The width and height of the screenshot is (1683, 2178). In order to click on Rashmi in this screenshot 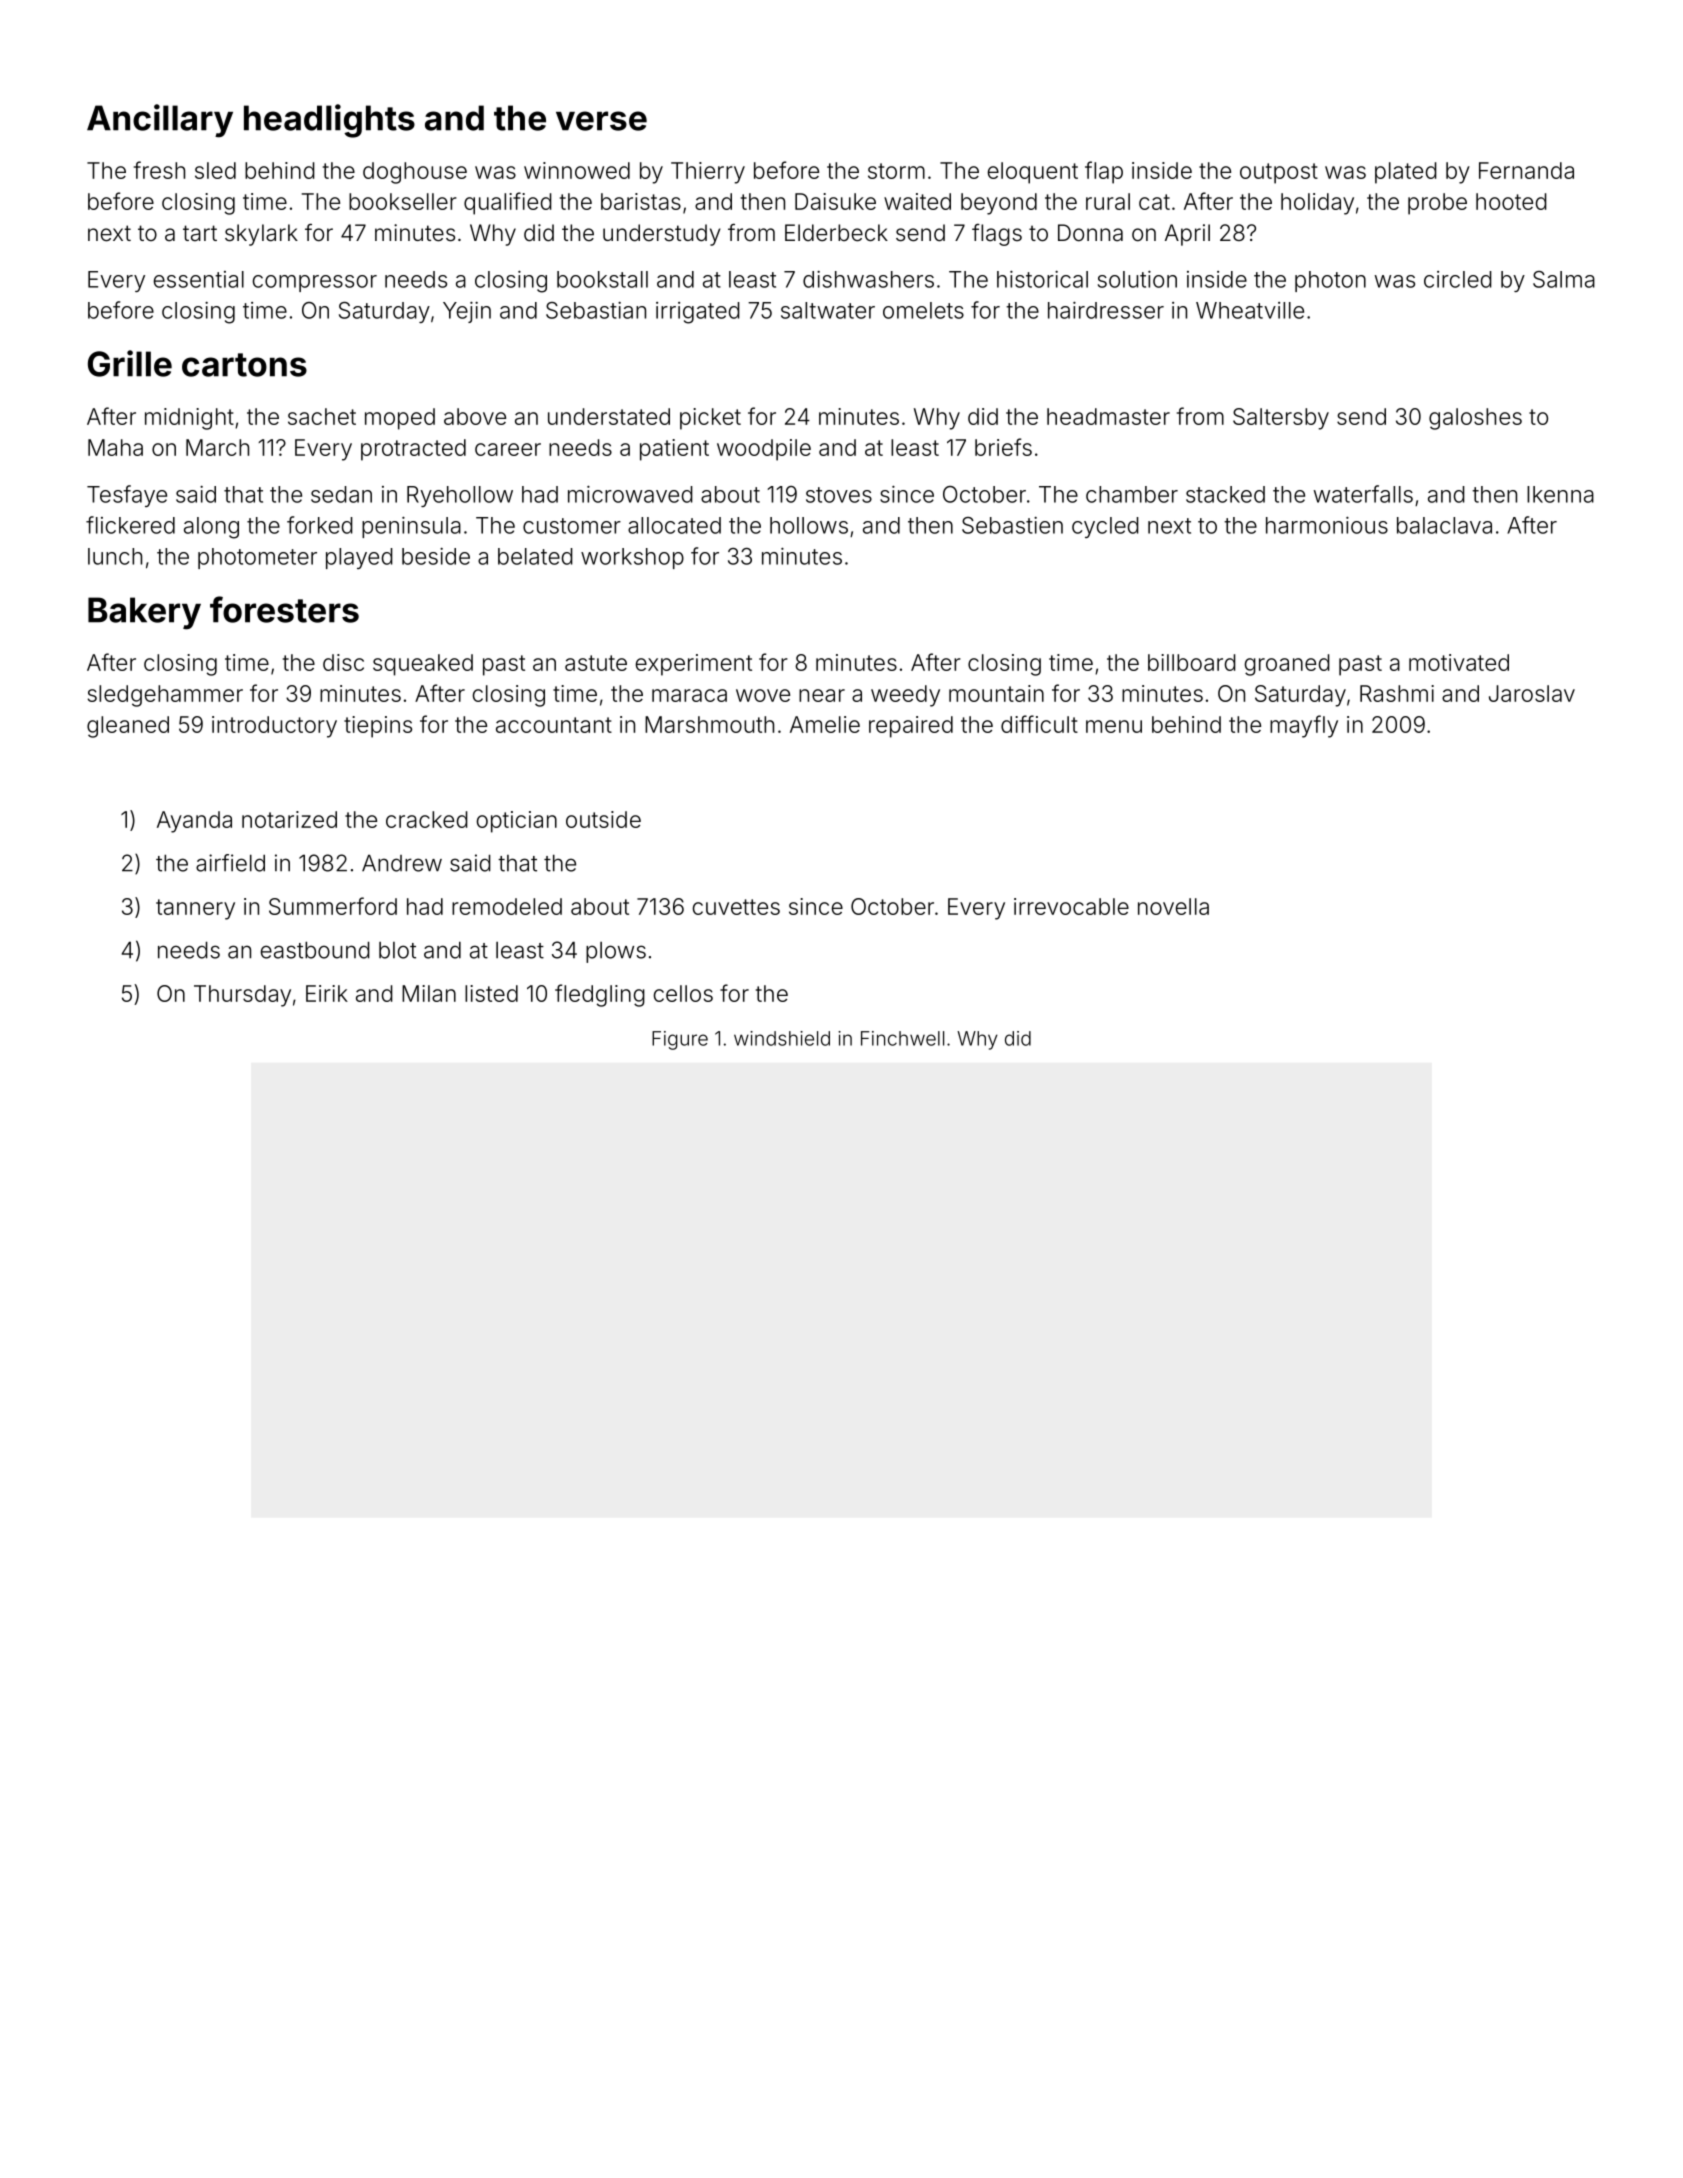, I will do `click(1397, 693)`.
